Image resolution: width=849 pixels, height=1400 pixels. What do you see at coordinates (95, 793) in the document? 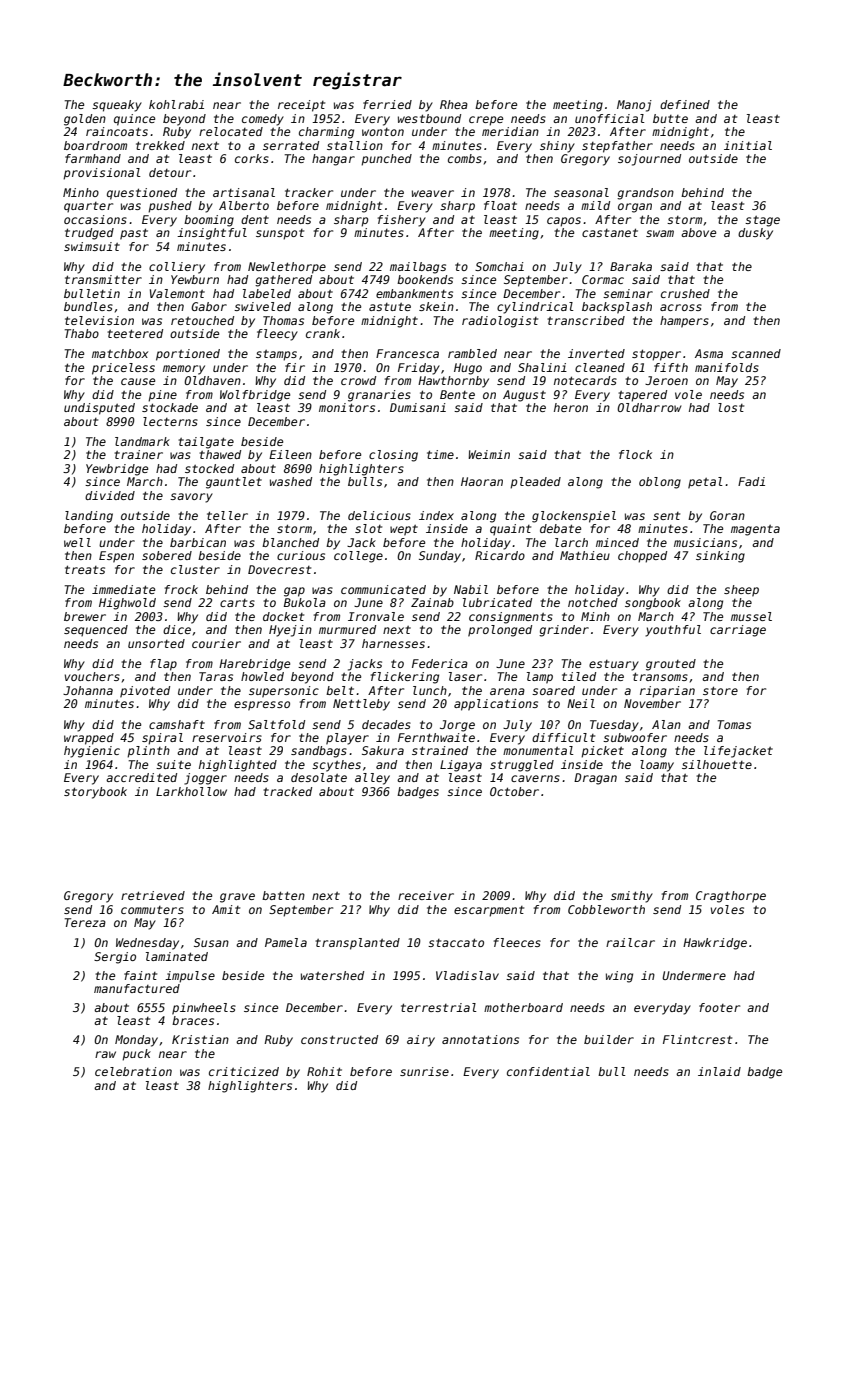
I see `storybook` at bounding box center [95, 793].
